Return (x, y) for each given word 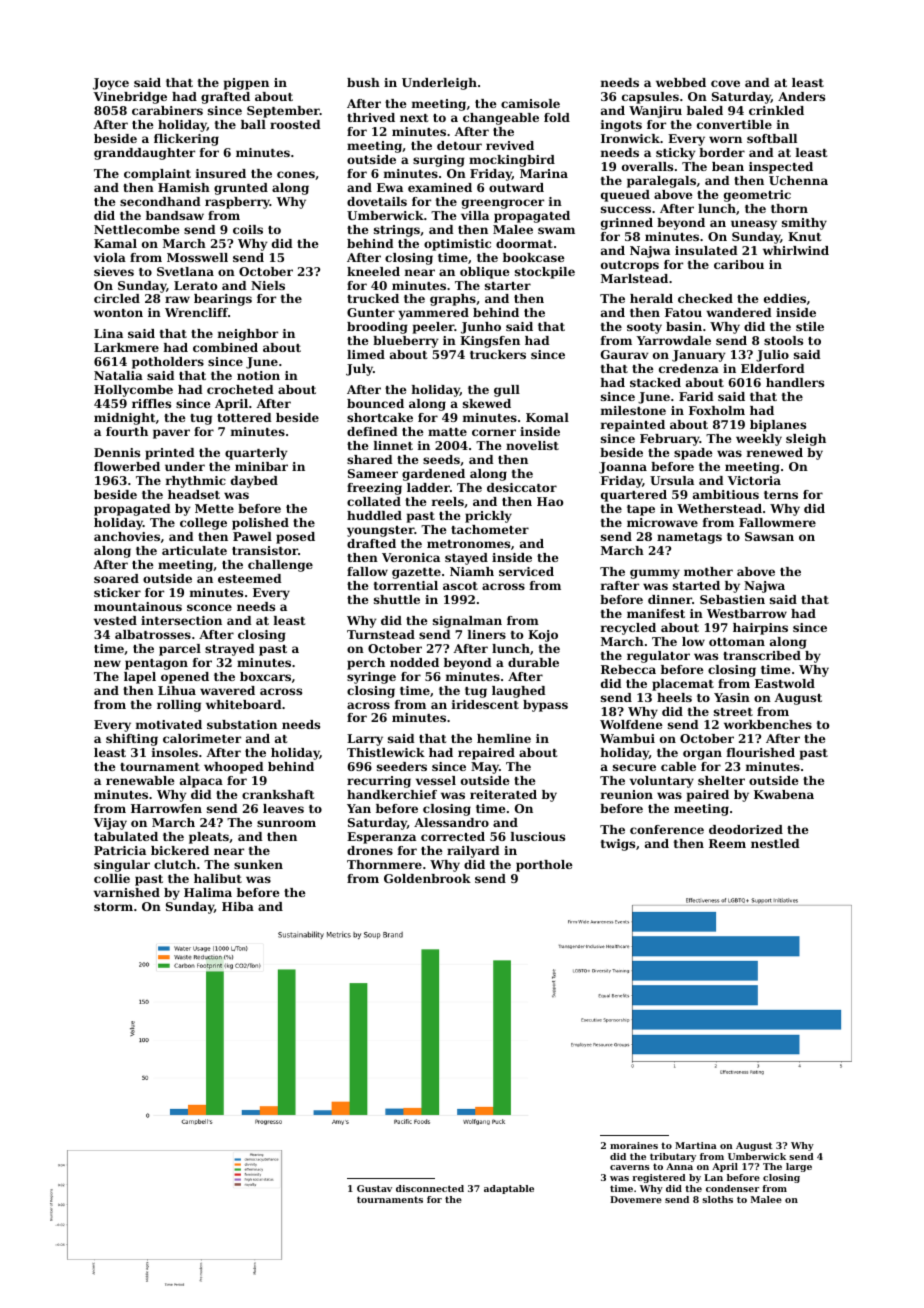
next (414, 118)
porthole (544, 866)
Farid (696, 396)
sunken (258, 864)
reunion (627, 794)
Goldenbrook (427, 878)
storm (113, 907)
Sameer (373, 473)
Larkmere (126, 347)
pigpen (246, 84)
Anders (801, 96)
